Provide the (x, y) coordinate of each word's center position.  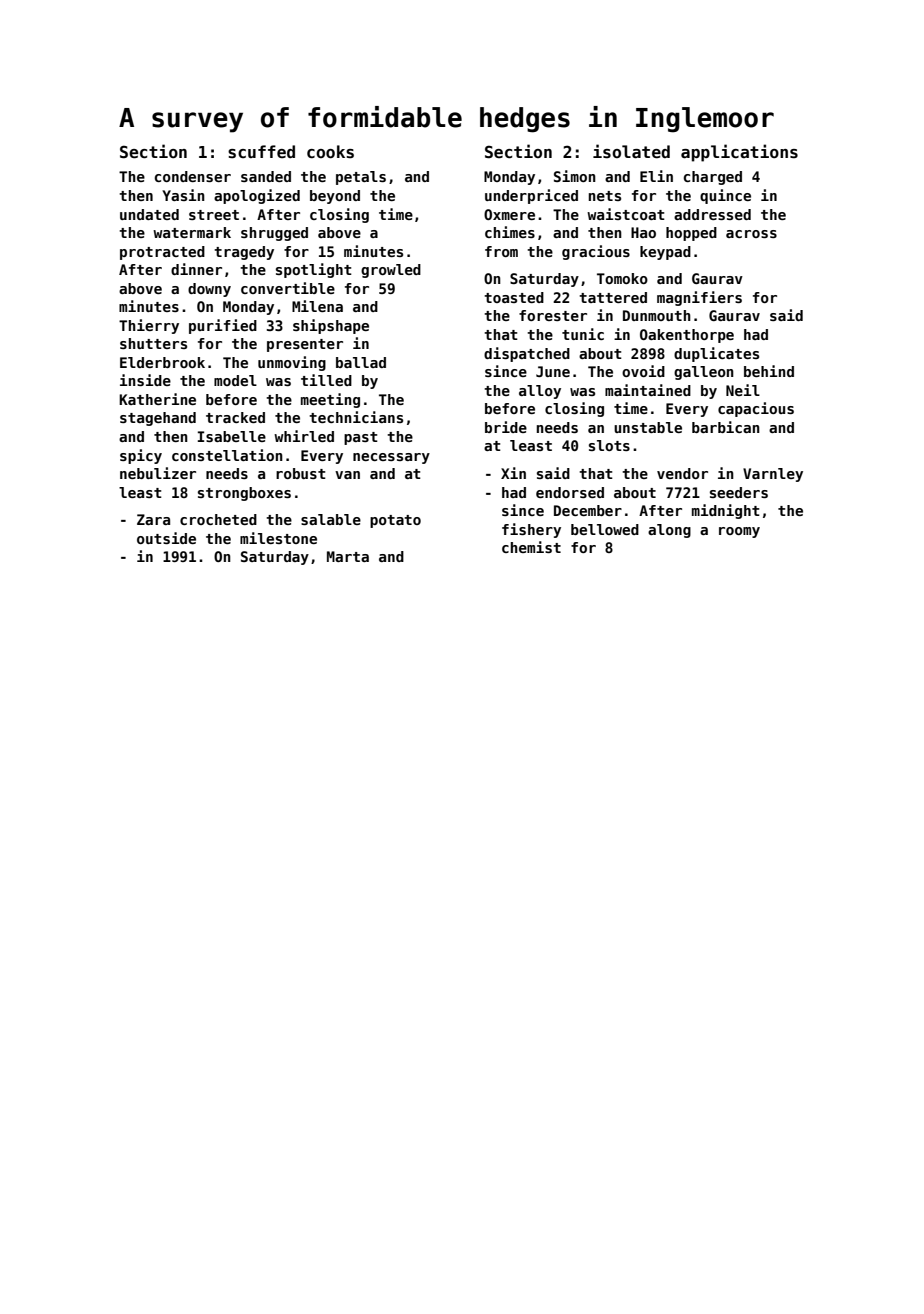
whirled (304, 436)
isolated (631, 151)
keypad (665, 253)
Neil (743, 390)
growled (391, 271)
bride (506, 427)
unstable (648, 427)
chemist (531, 547)
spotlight (314, 270)
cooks (330, 152)
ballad (361, 362)
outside (166, 538)
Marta (348, 556)
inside (145, 380)
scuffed (261, 152)
